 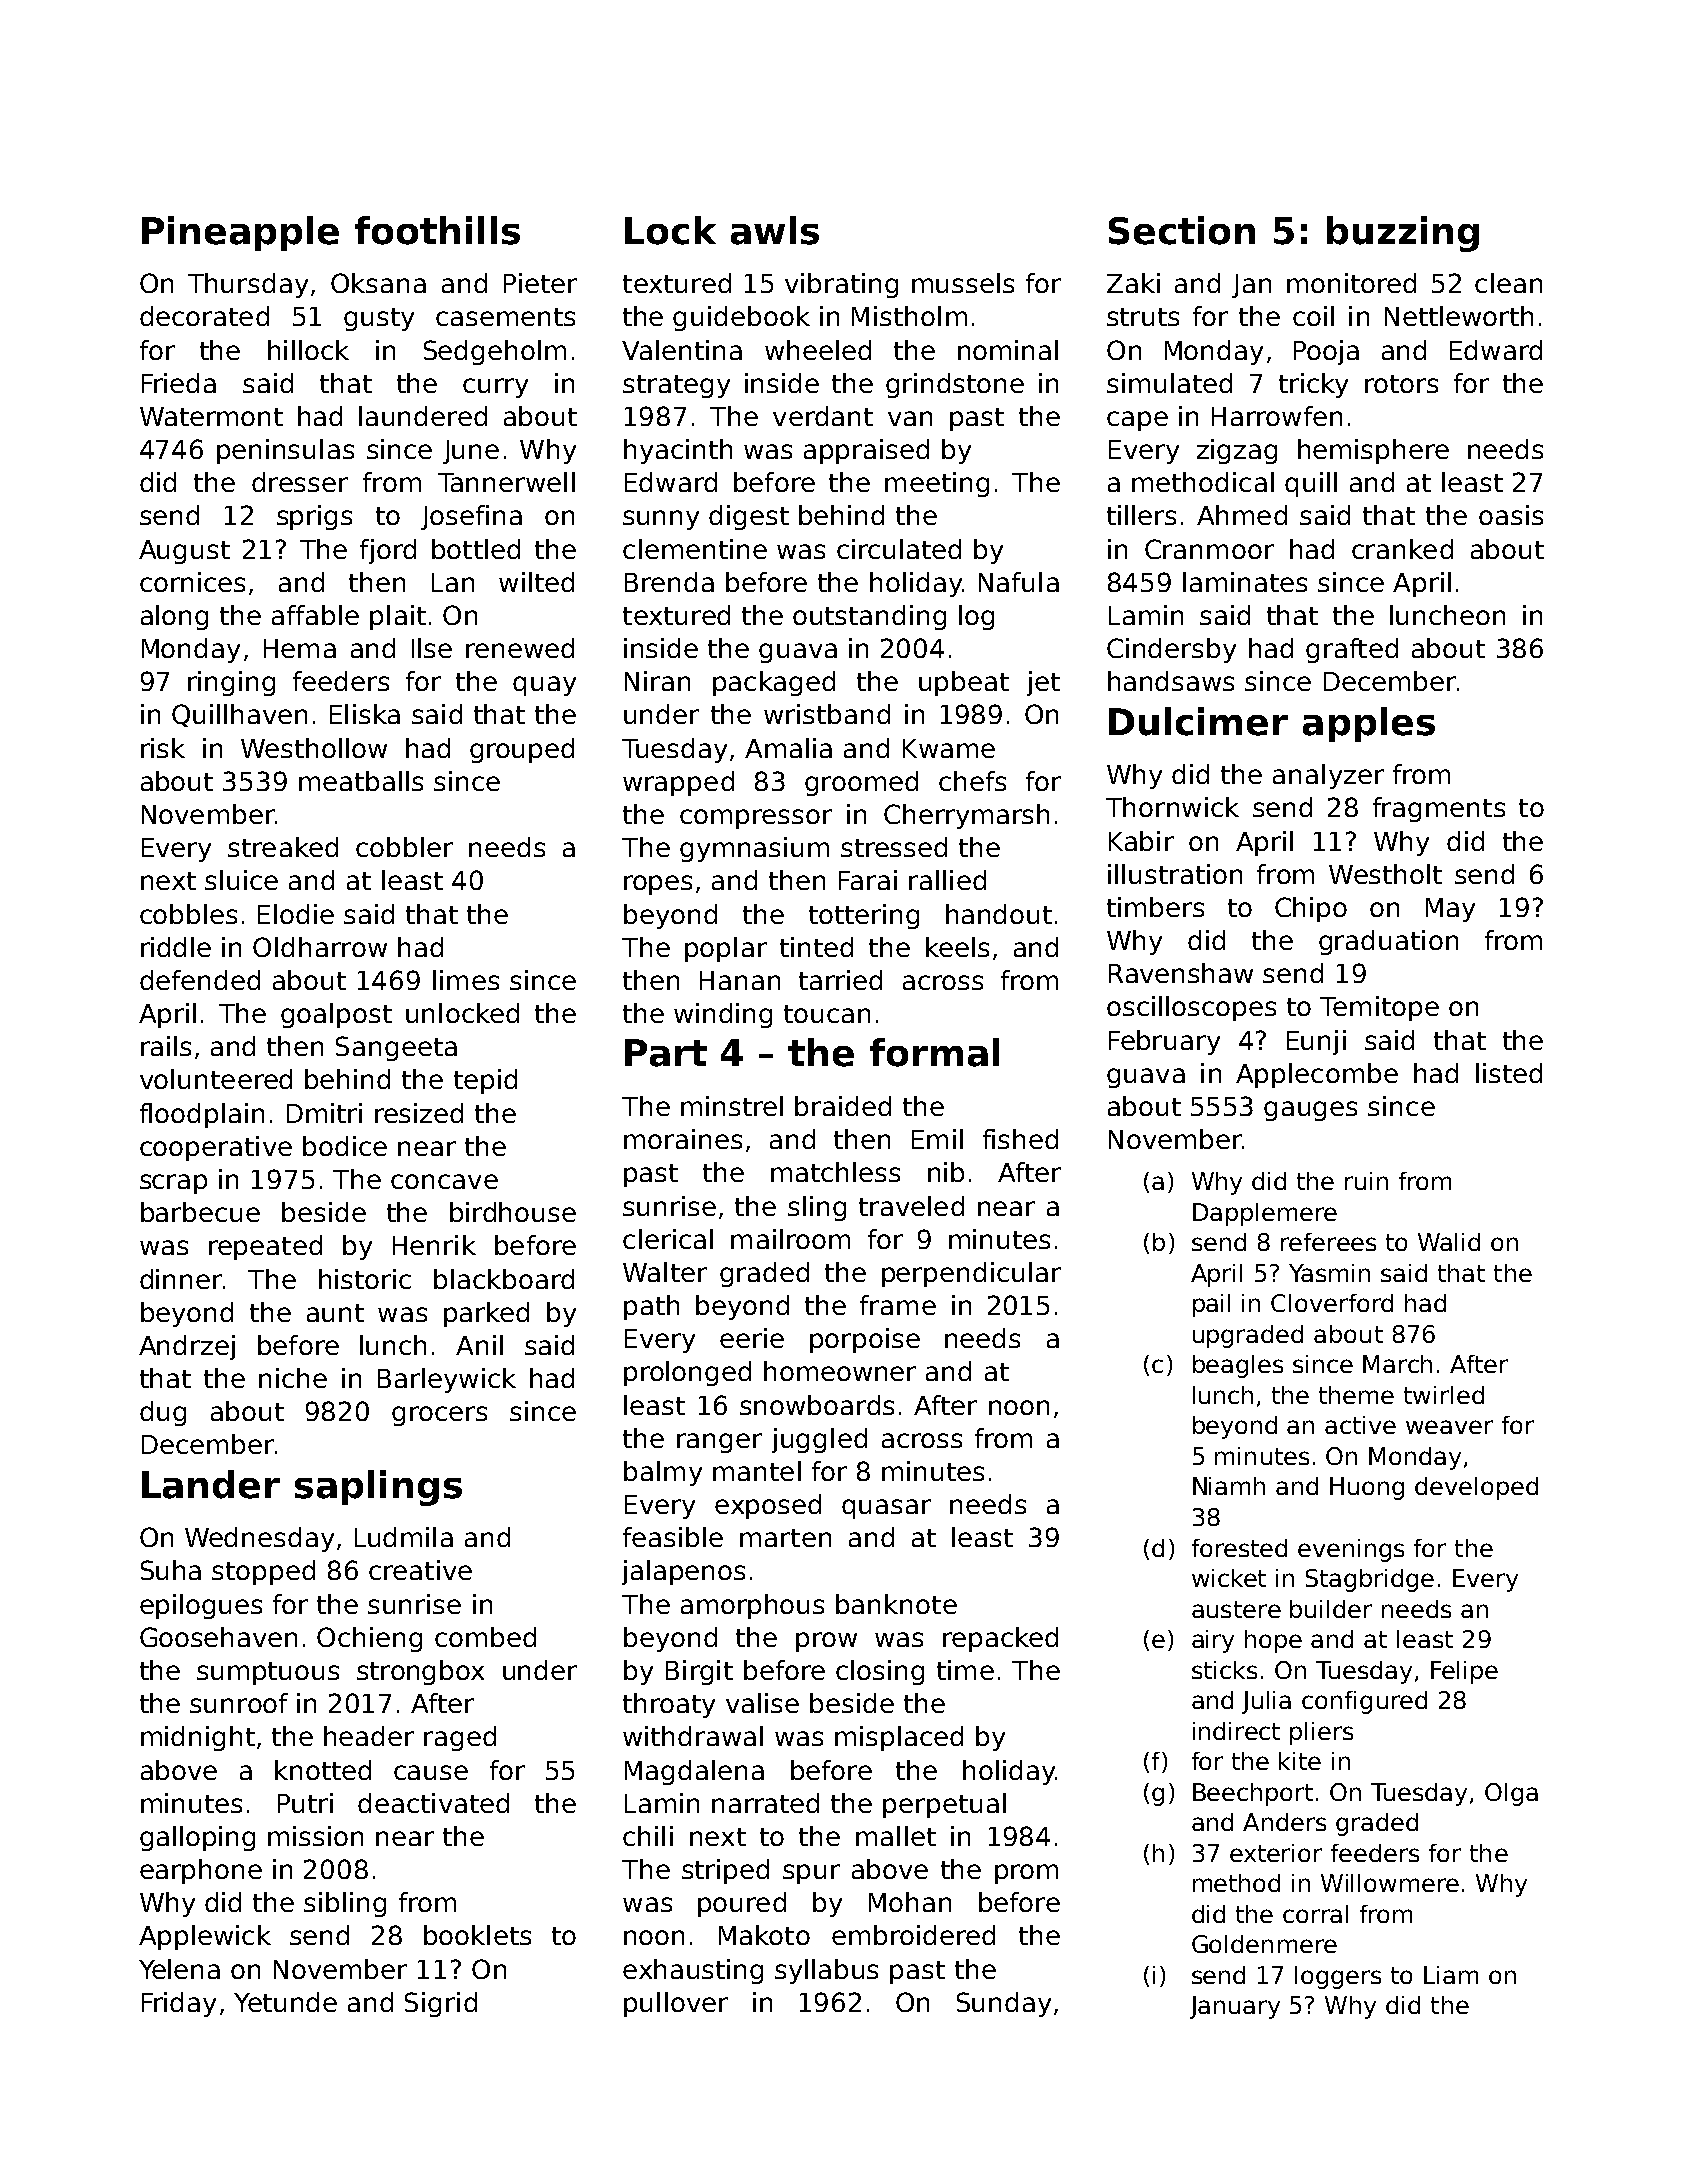 What do you see at coordinates (775, 230) in the screenshot?
I see `awls` at bounding box center [775, 230].
